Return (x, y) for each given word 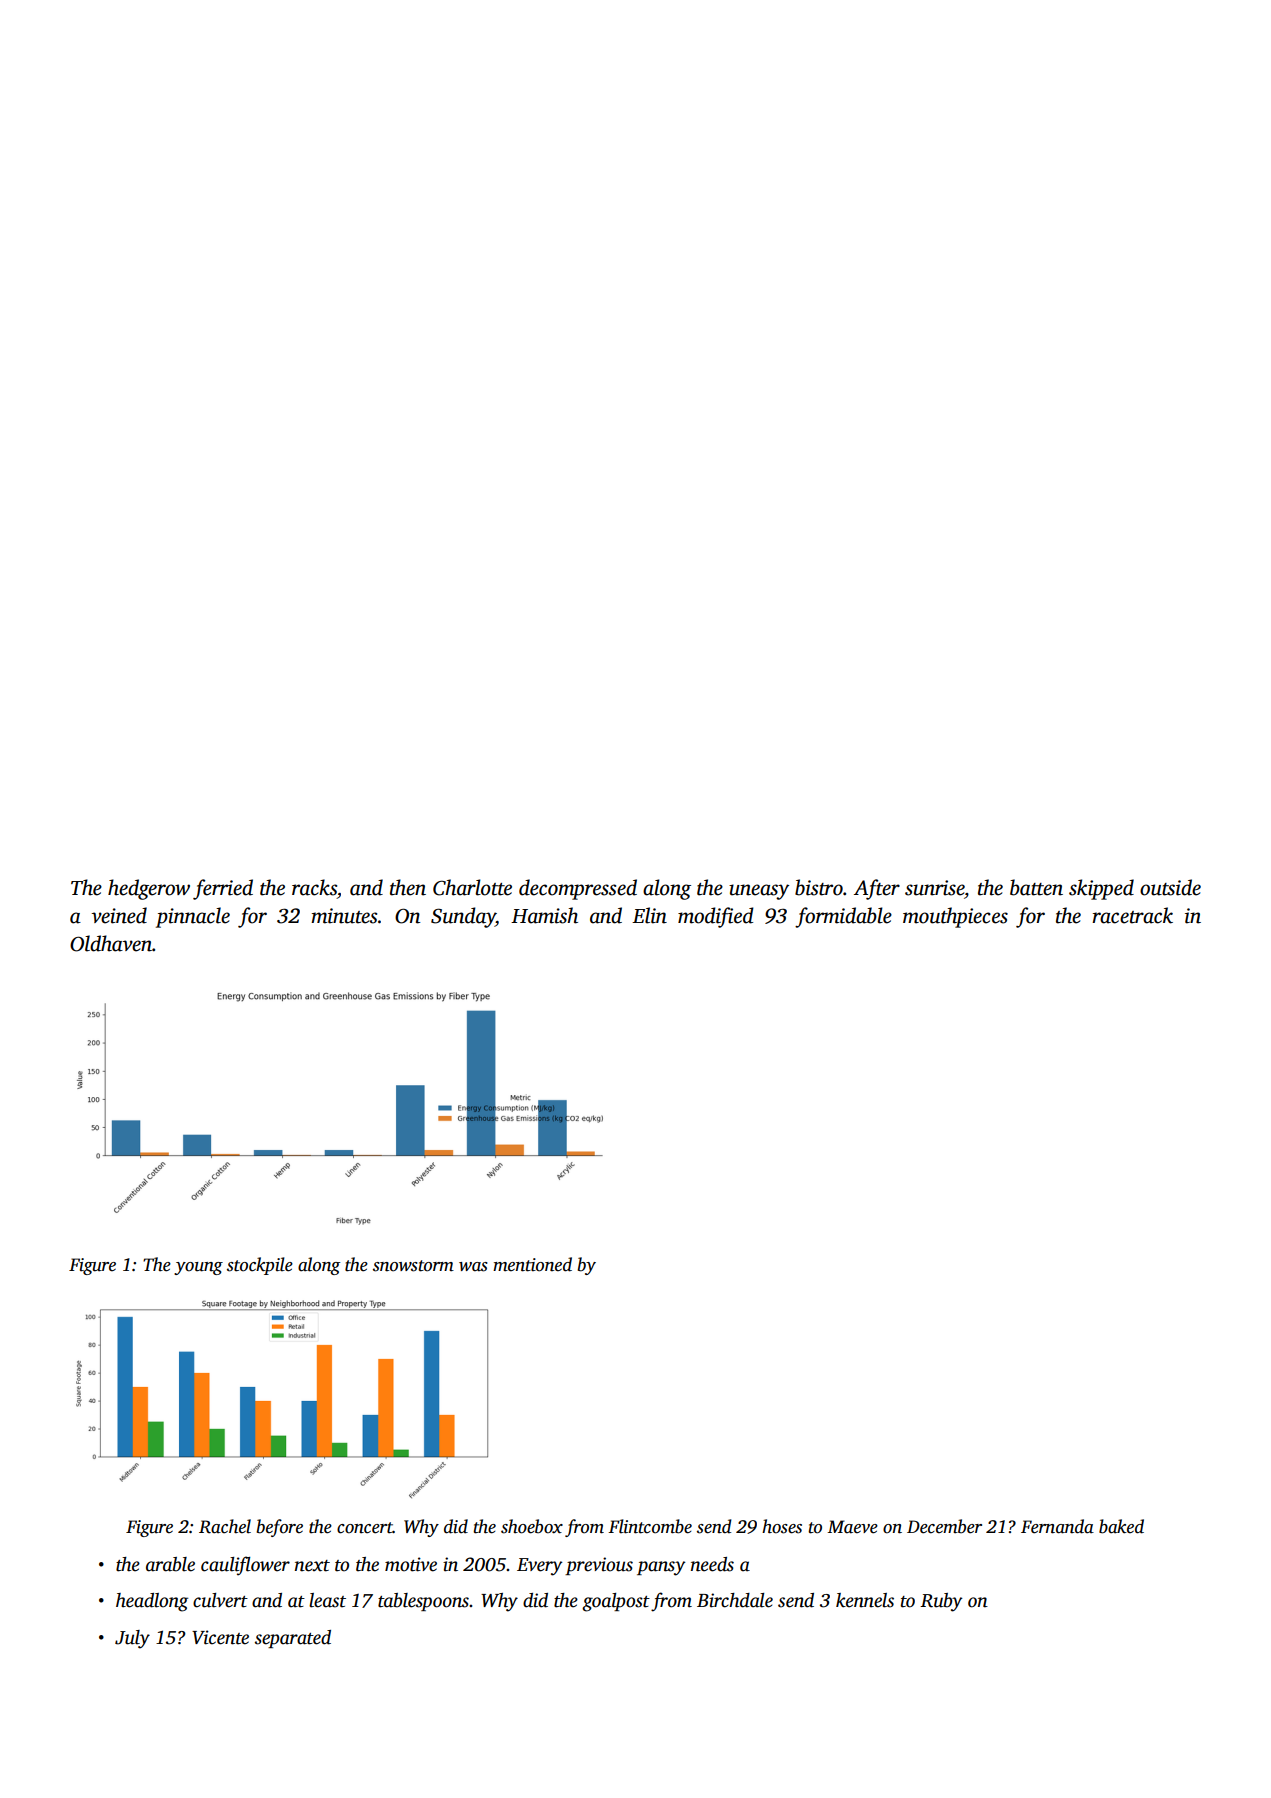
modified (716, 917)
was (473, 1267)
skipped (1101, 889)
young (198, 1268)
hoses (782, 1526)
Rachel (225, 1526)
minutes (344, 916)
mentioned (532, 1264)
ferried (223, 889)
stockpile (260, 1266)
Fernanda (1057, 1526)
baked (1121, 1526)
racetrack (1132, 915)
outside (1170, 887)
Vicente (220, 1637)
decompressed (578, 889)
